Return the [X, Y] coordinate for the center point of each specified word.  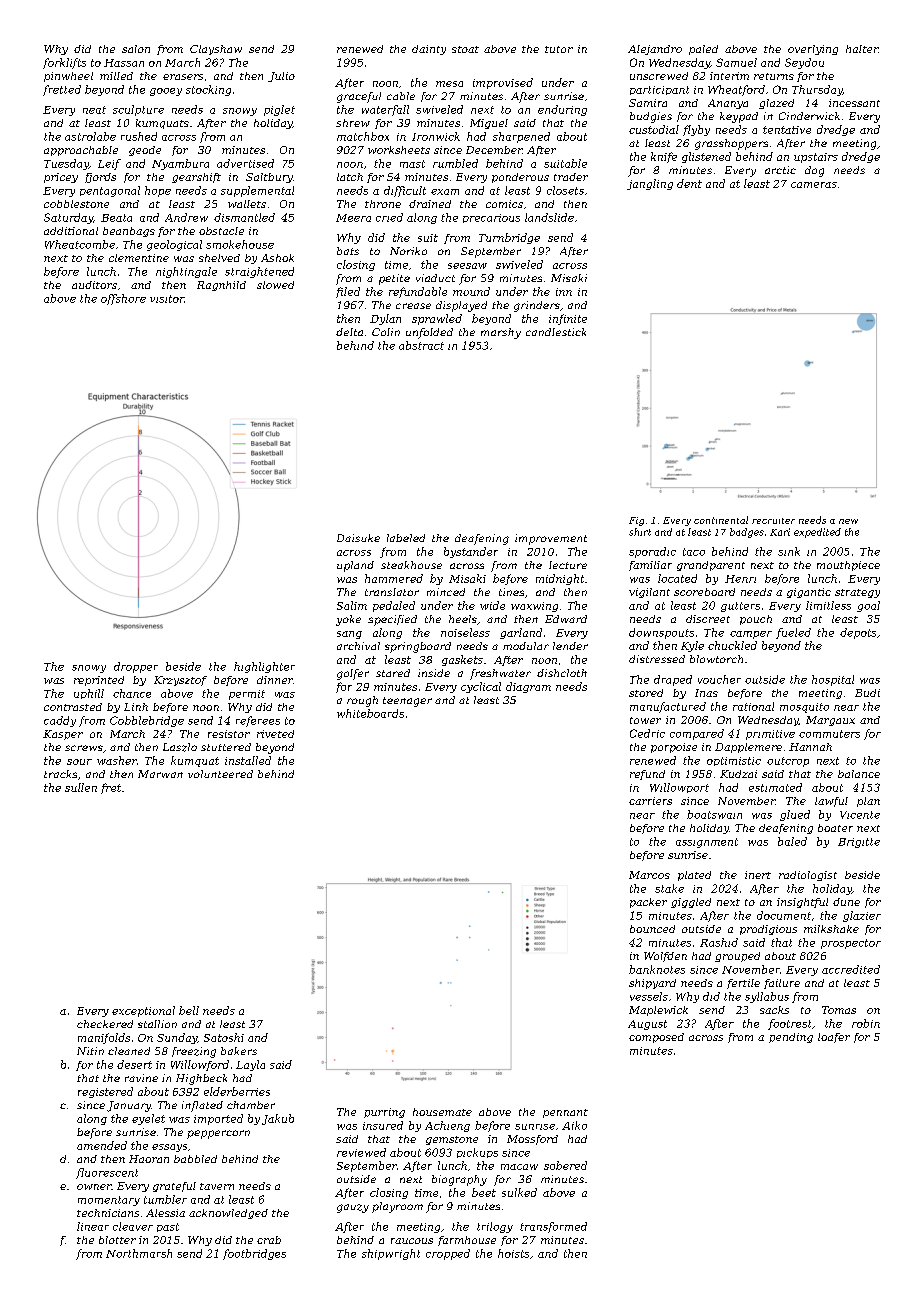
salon [136, 49]
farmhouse [467, 1241]
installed [248, 760]
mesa [449, 84]
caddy [60, 721]
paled [703, 50]
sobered [565, 1165]
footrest [789, 1024]
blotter [117, 1240]
